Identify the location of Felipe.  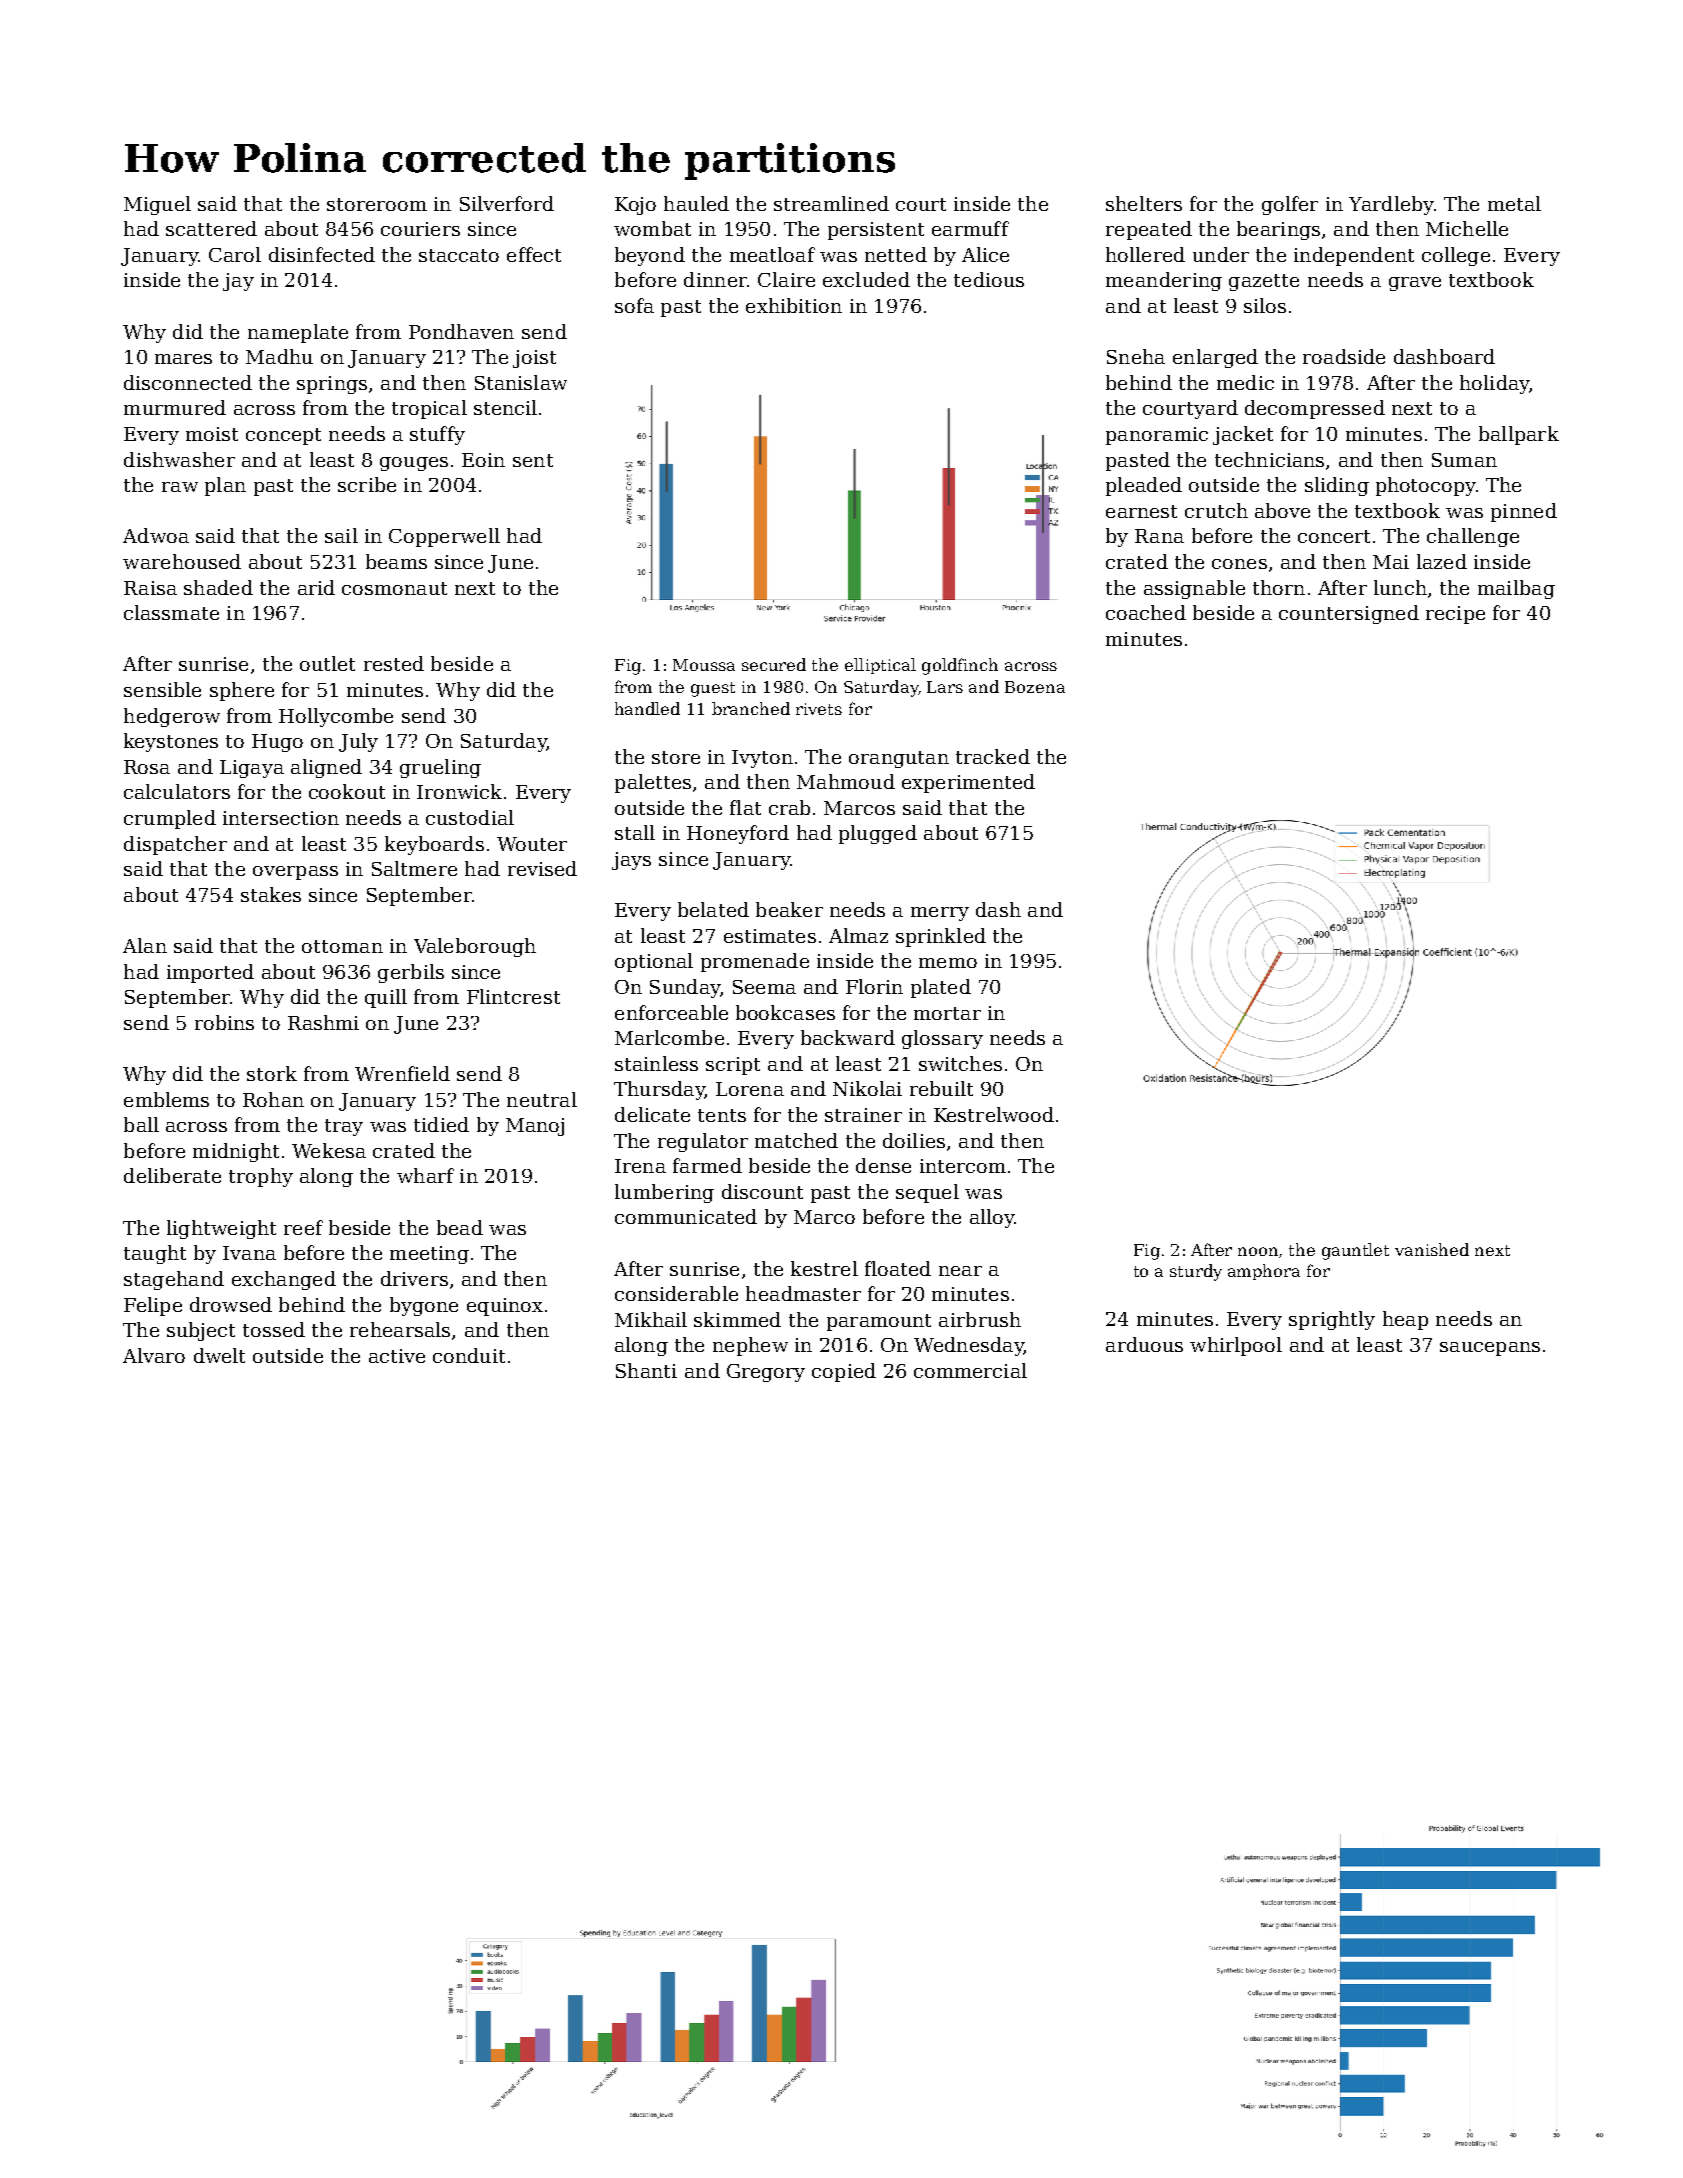
(153, 1306).
